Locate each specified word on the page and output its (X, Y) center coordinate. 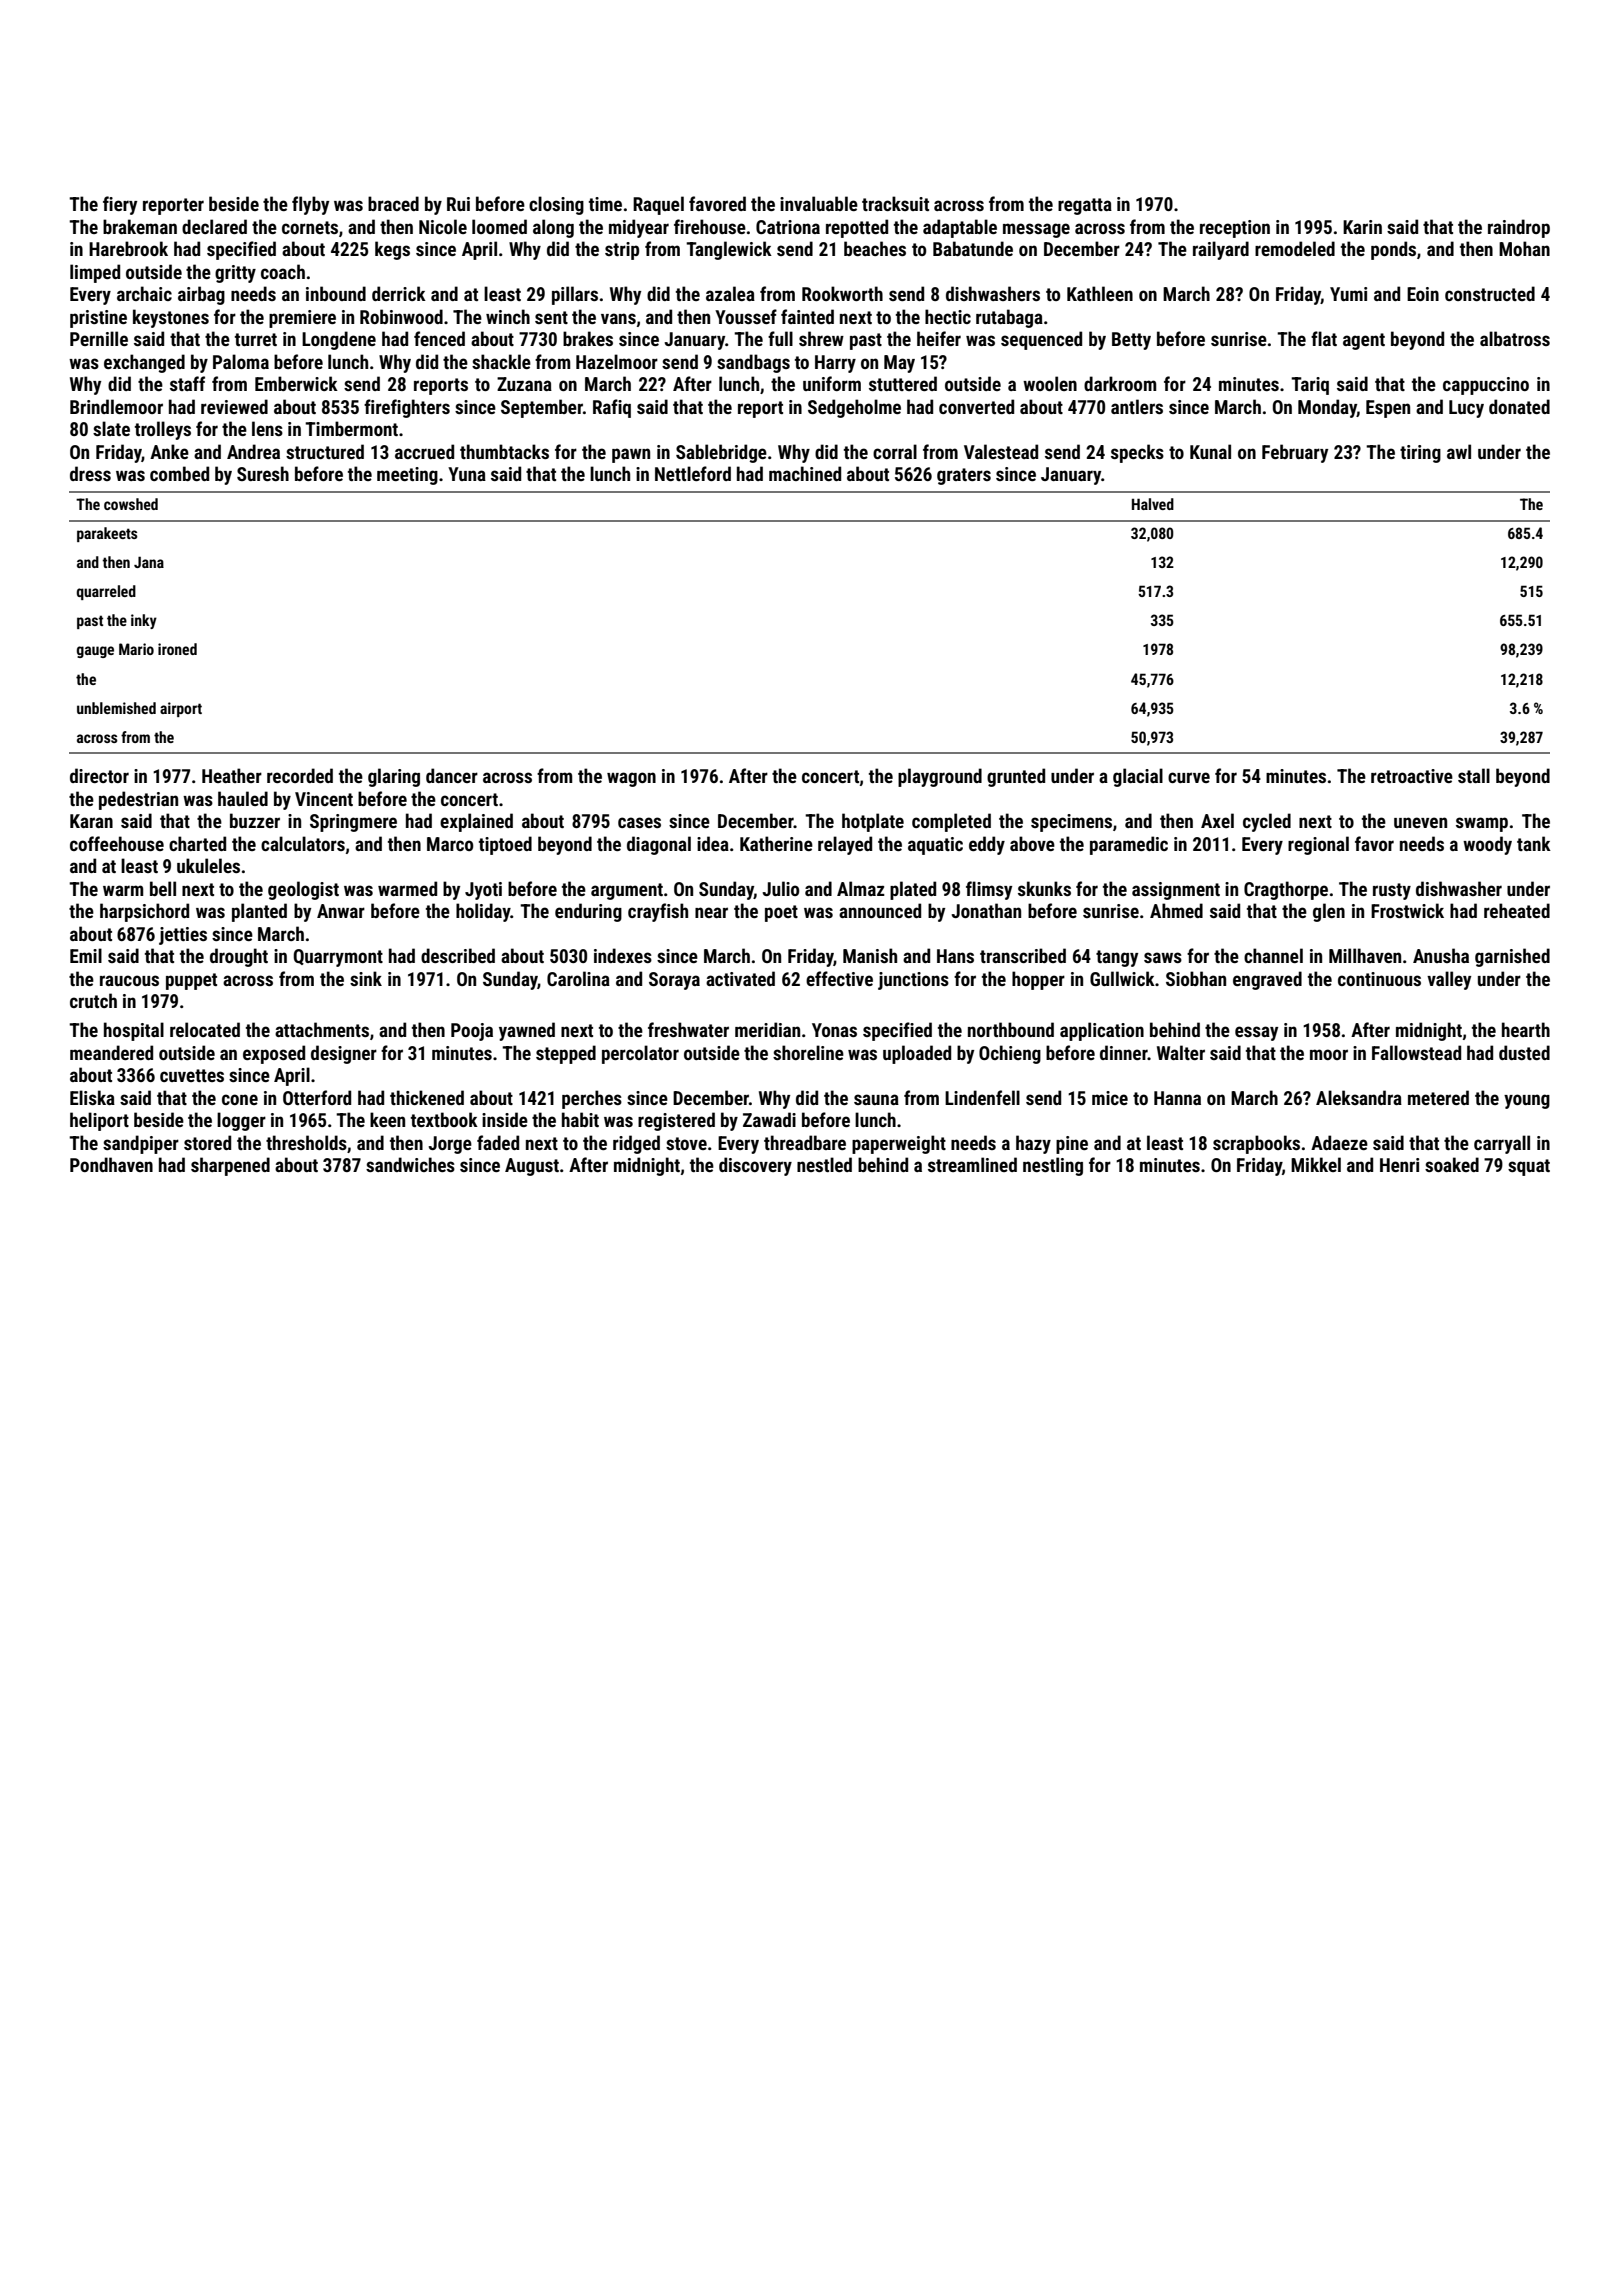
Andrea (253, 451)
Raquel (658, 205)
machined (805, 473)
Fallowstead (1416, 1052)
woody (1487, 845)
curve (1189, 777)
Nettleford (693, 473)
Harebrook (128, 248)
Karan (91, 821)
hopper (1038, 980)
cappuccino (1486, 386)
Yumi (1348, 294)
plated (913, 890)
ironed (177, 649)
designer (344, 1054)
